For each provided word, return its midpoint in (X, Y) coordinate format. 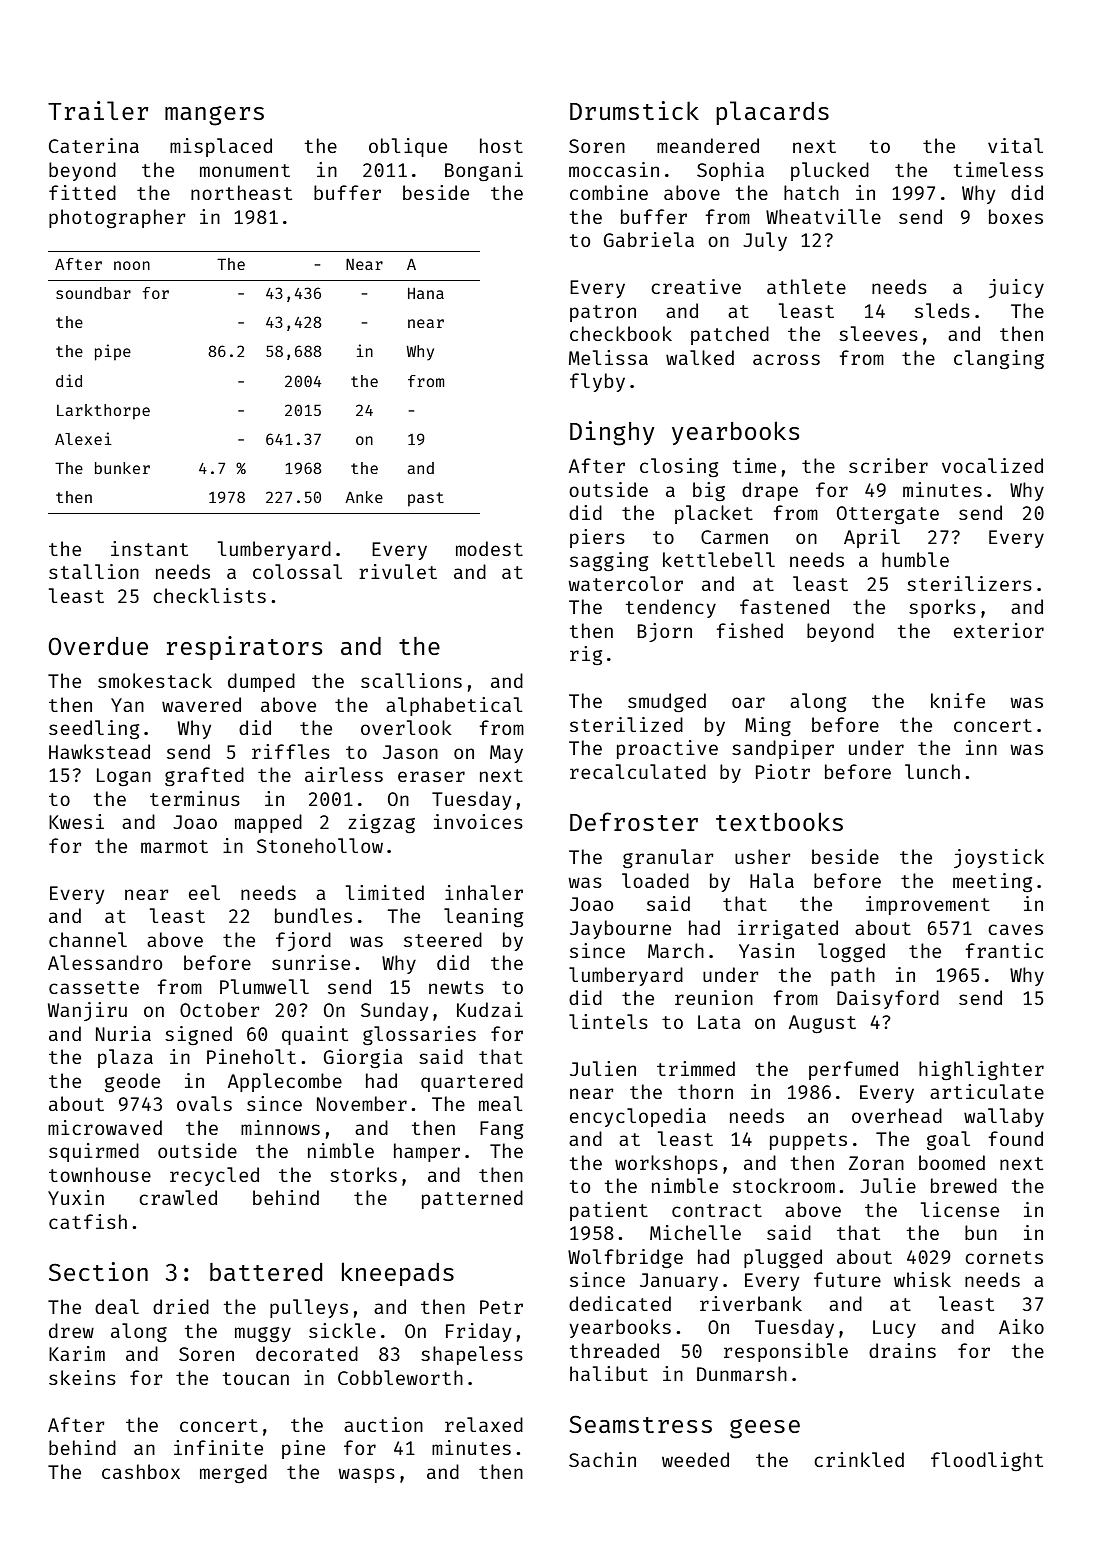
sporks (942, 608)
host (501, 145)
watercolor (625, 583)
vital (1015, 145)
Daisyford (888, 999)
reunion (714, 997)
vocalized (992, 465)
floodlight (987, 1461)
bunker (122, 468)
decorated (307, 1353)
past (426, 499)
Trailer (98, 110)
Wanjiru (87, 1011)
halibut (609, 1373)
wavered (201, 704)
